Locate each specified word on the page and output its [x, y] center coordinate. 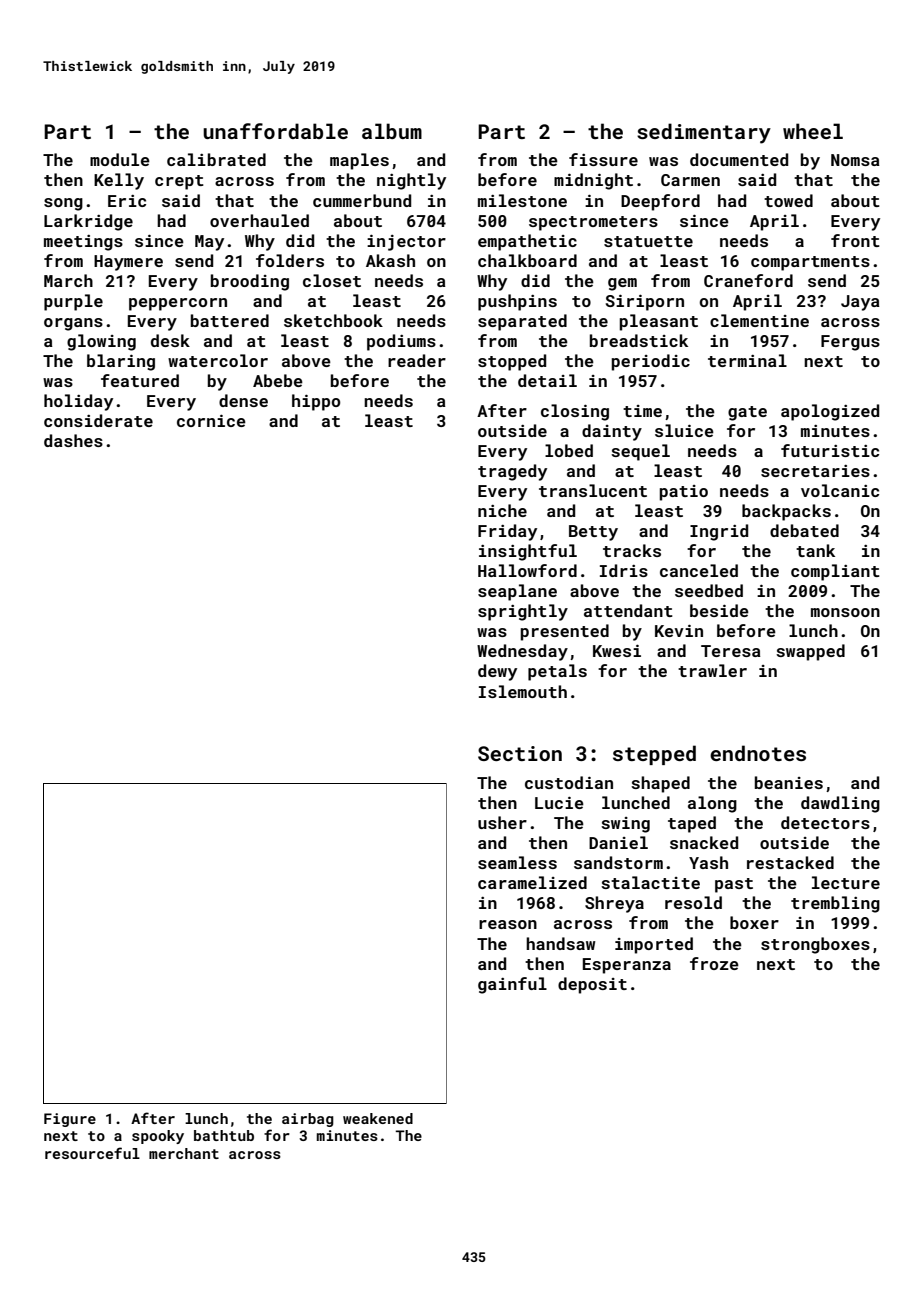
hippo [316, 402]
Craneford [748, 280]
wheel [813, 131]
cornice [211, 421]
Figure [70, 1120]
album [392, 131]
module [120, 159]
